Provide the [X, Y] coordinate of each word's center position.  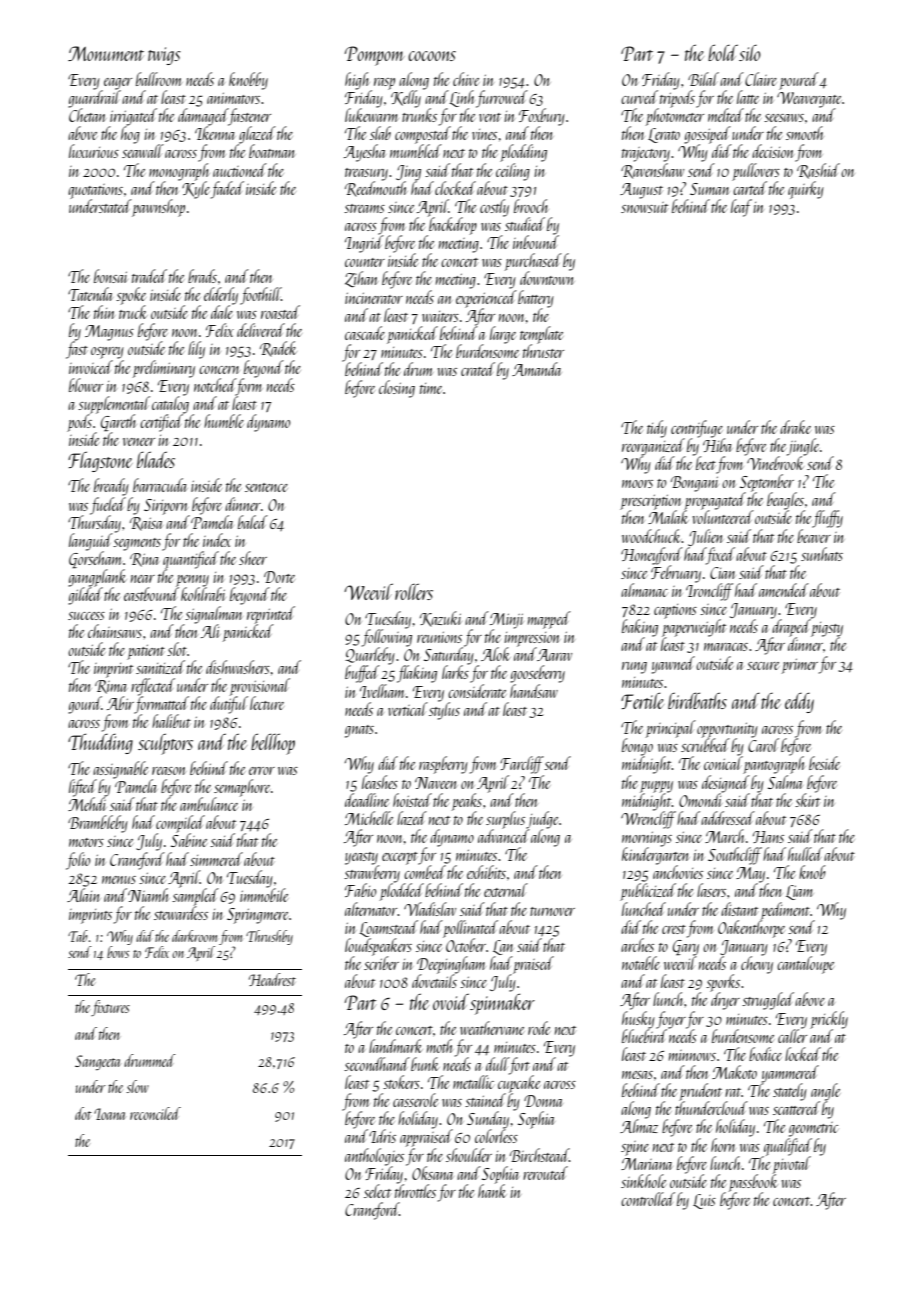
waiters [440, 316]
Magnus [109, 333]
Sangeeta [98, 1062]
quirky [806, 190]
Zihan [361, 279]
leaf [741, 208]
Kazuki [440, 619]
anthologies [374, 1157]
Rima [111, 687]
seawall [143, 151]
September [767, 483]
